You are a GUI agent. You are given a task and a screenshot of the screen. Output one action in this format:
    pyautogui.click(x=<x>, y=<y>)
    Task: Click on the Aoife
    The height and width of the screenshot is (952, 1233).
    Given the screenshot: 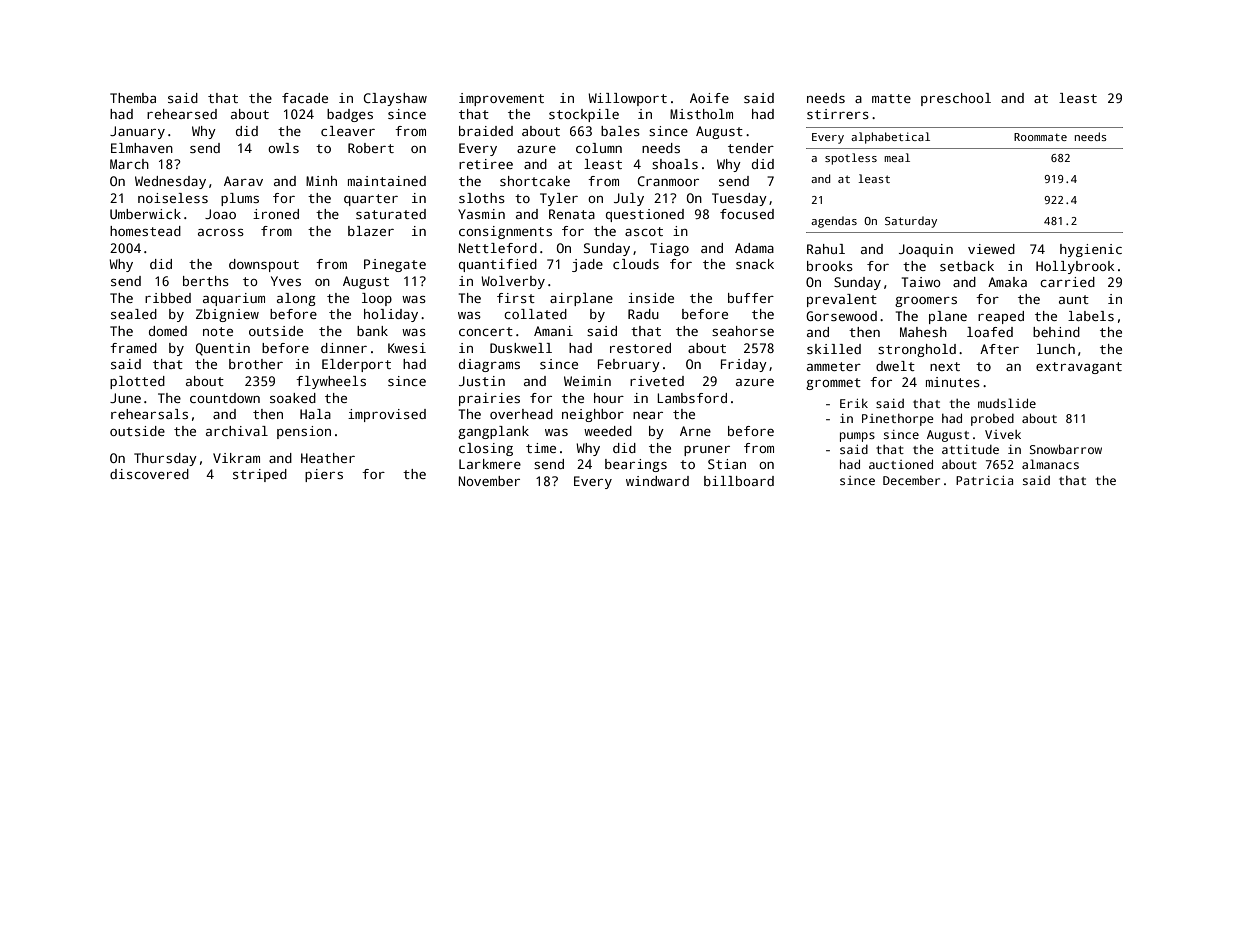 What is the action you would take?
    pyautogui.click(x=709, y=98)
